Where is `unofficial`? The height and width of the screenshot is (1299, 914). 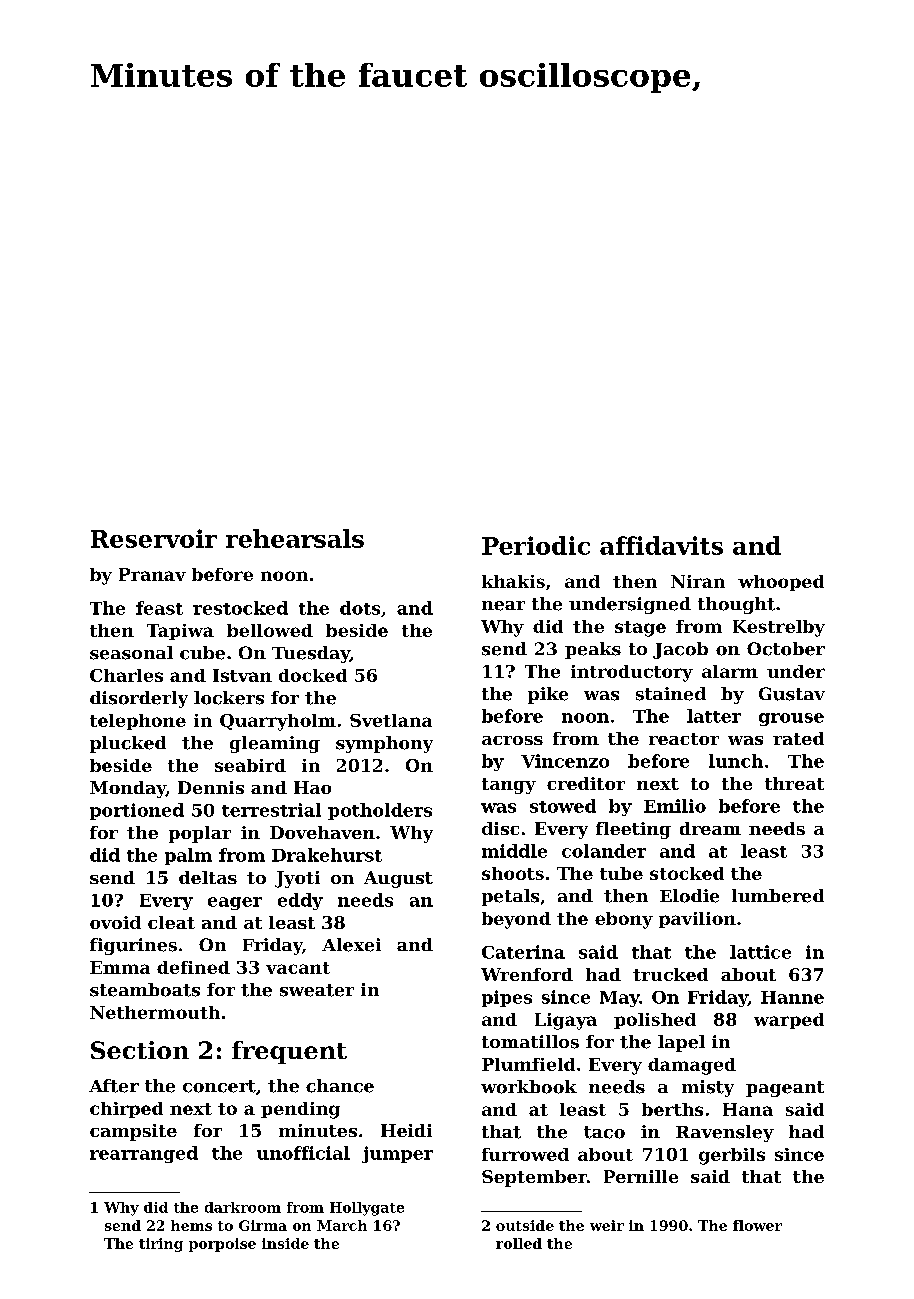
unofficial is located at coordinates (303, 1153).
